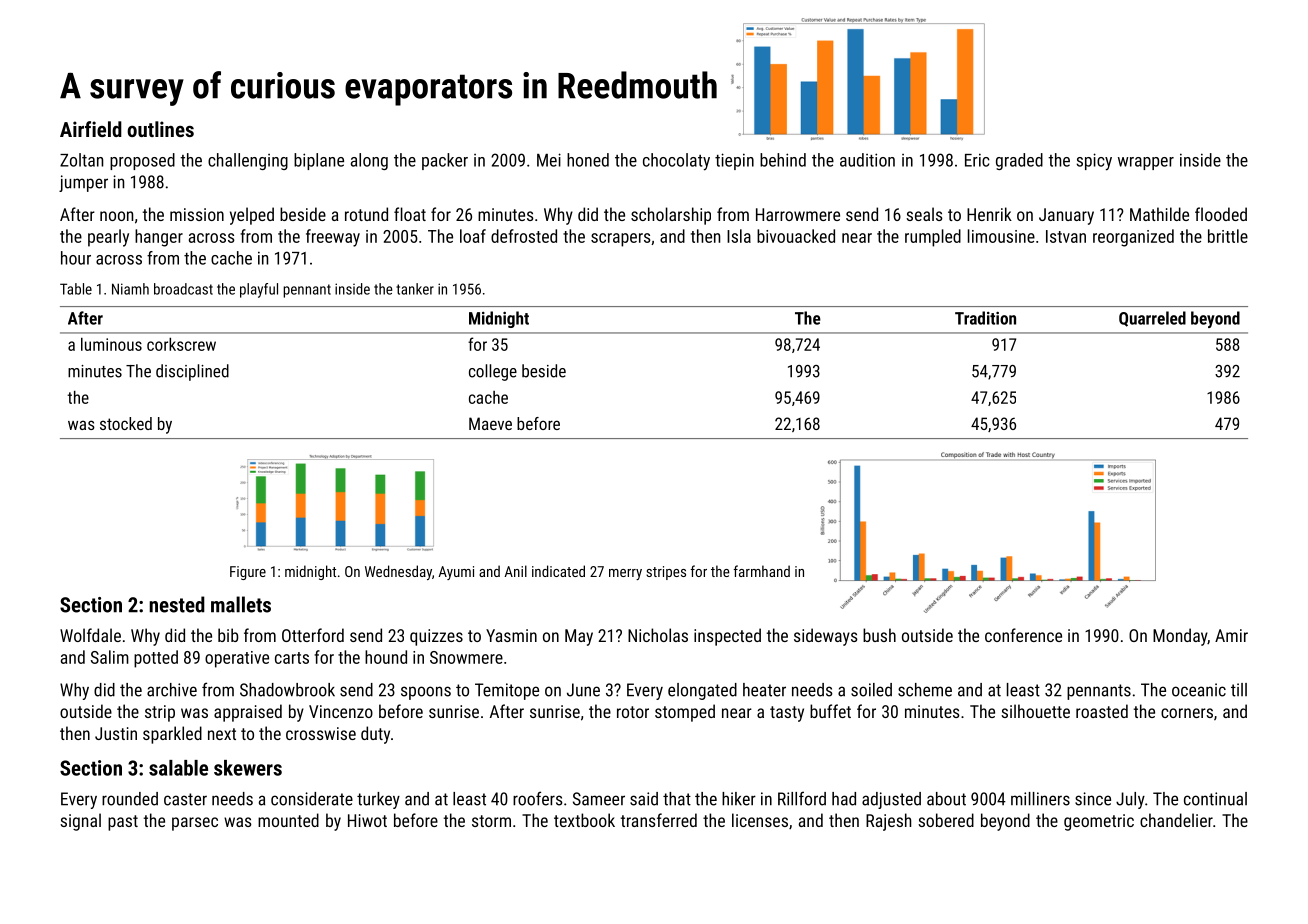  Describe the element at coordinates (538, 798) in the screenshot. I see `roofers` at that location.
